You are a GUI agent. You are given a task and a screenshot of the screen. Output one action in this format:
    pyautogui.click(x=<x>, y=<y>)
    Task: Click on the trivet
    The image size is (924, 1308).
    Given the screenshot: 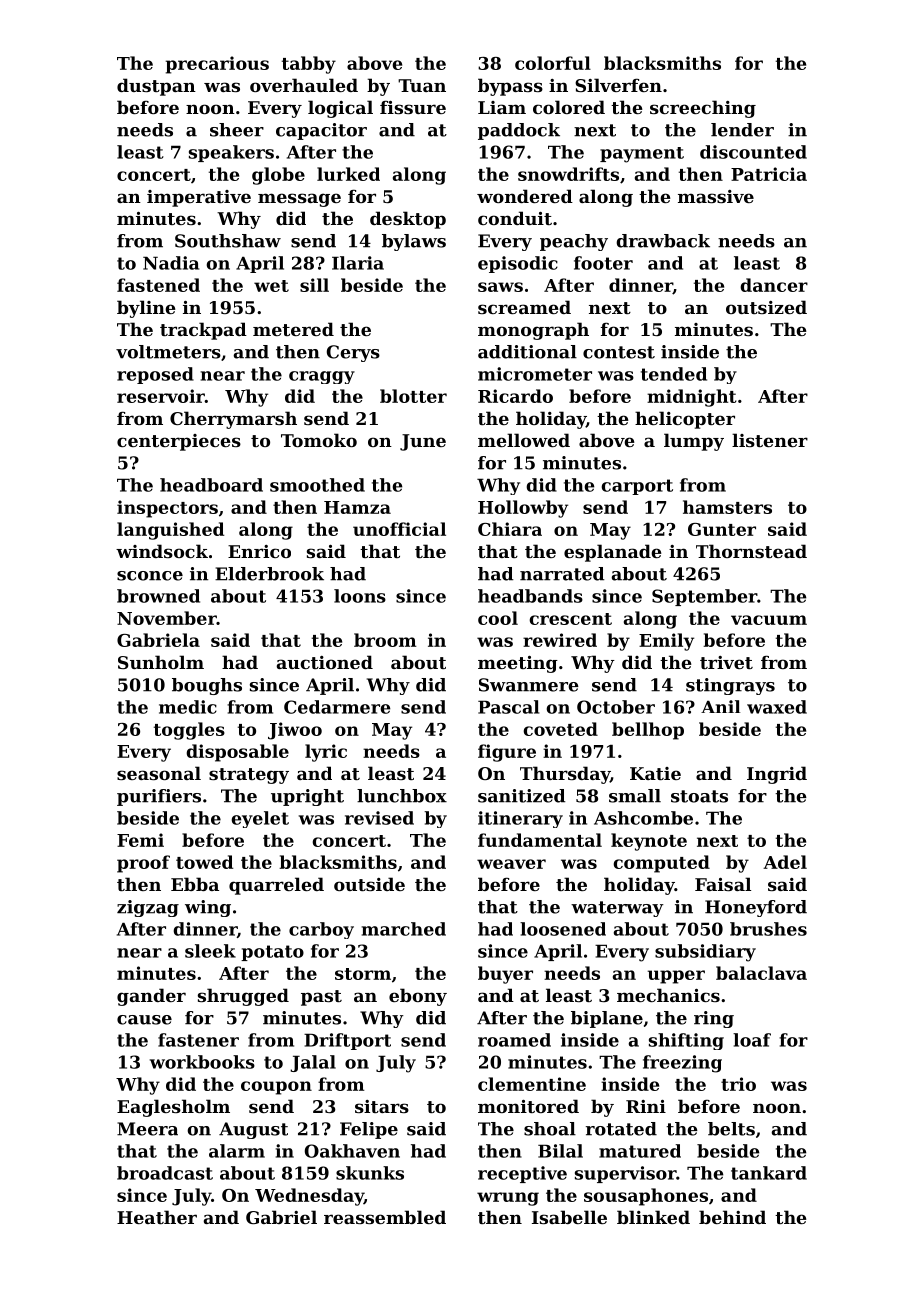 What is the action you would take?
    pyautogui.click(x=726, y=662)
